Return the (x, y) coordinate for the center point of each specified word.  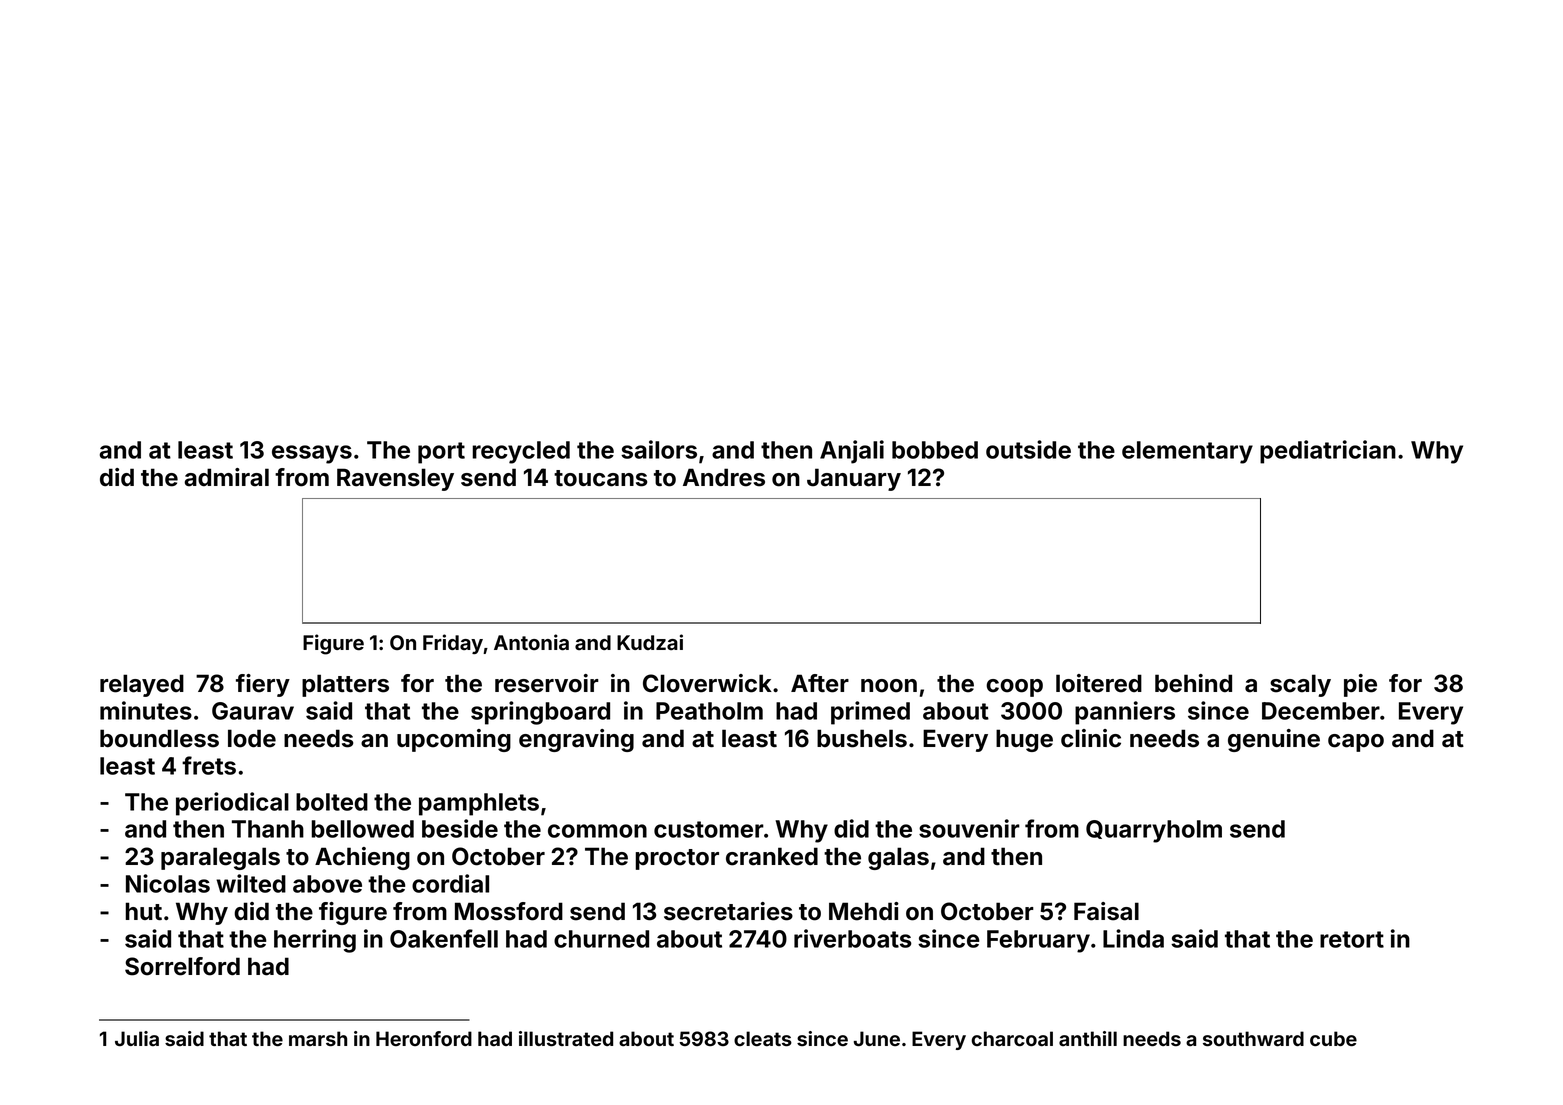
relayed (142, 685)
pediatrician (1328, 452)
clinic (1091, 738)
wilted (251, 883)
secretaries (728, 911)
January (854, 479)
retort (1352, 939)
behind (1193, 683)
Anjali (852, 452)
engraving (576, 740)
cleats (763, 1039)
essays (312, 454)
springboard (540, 713)
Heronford (424, 1038)
